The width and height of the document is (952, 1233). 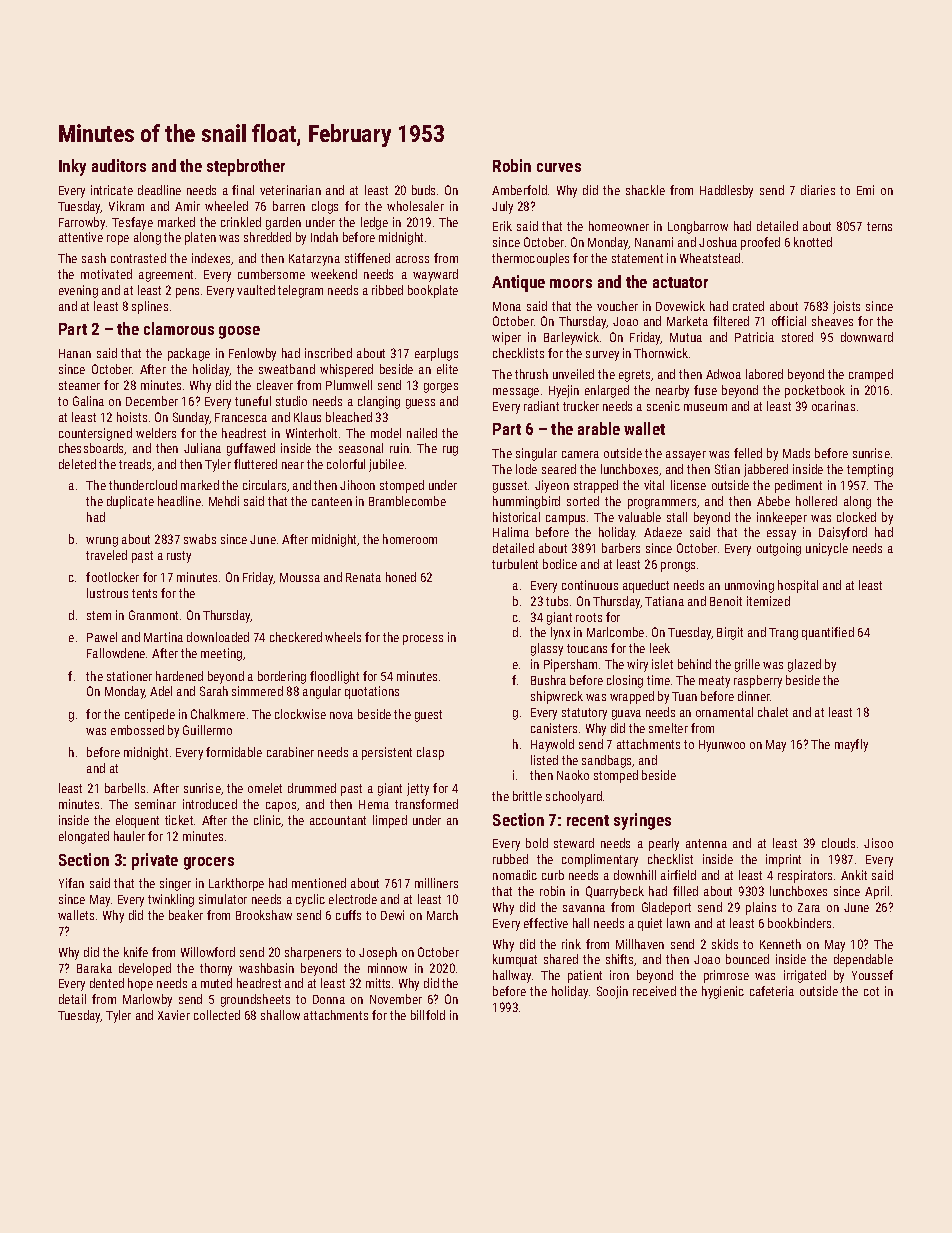 What do you see at coordinates (678, 567) in the document?
I see `prongs` at bounding box center [678, 567].
